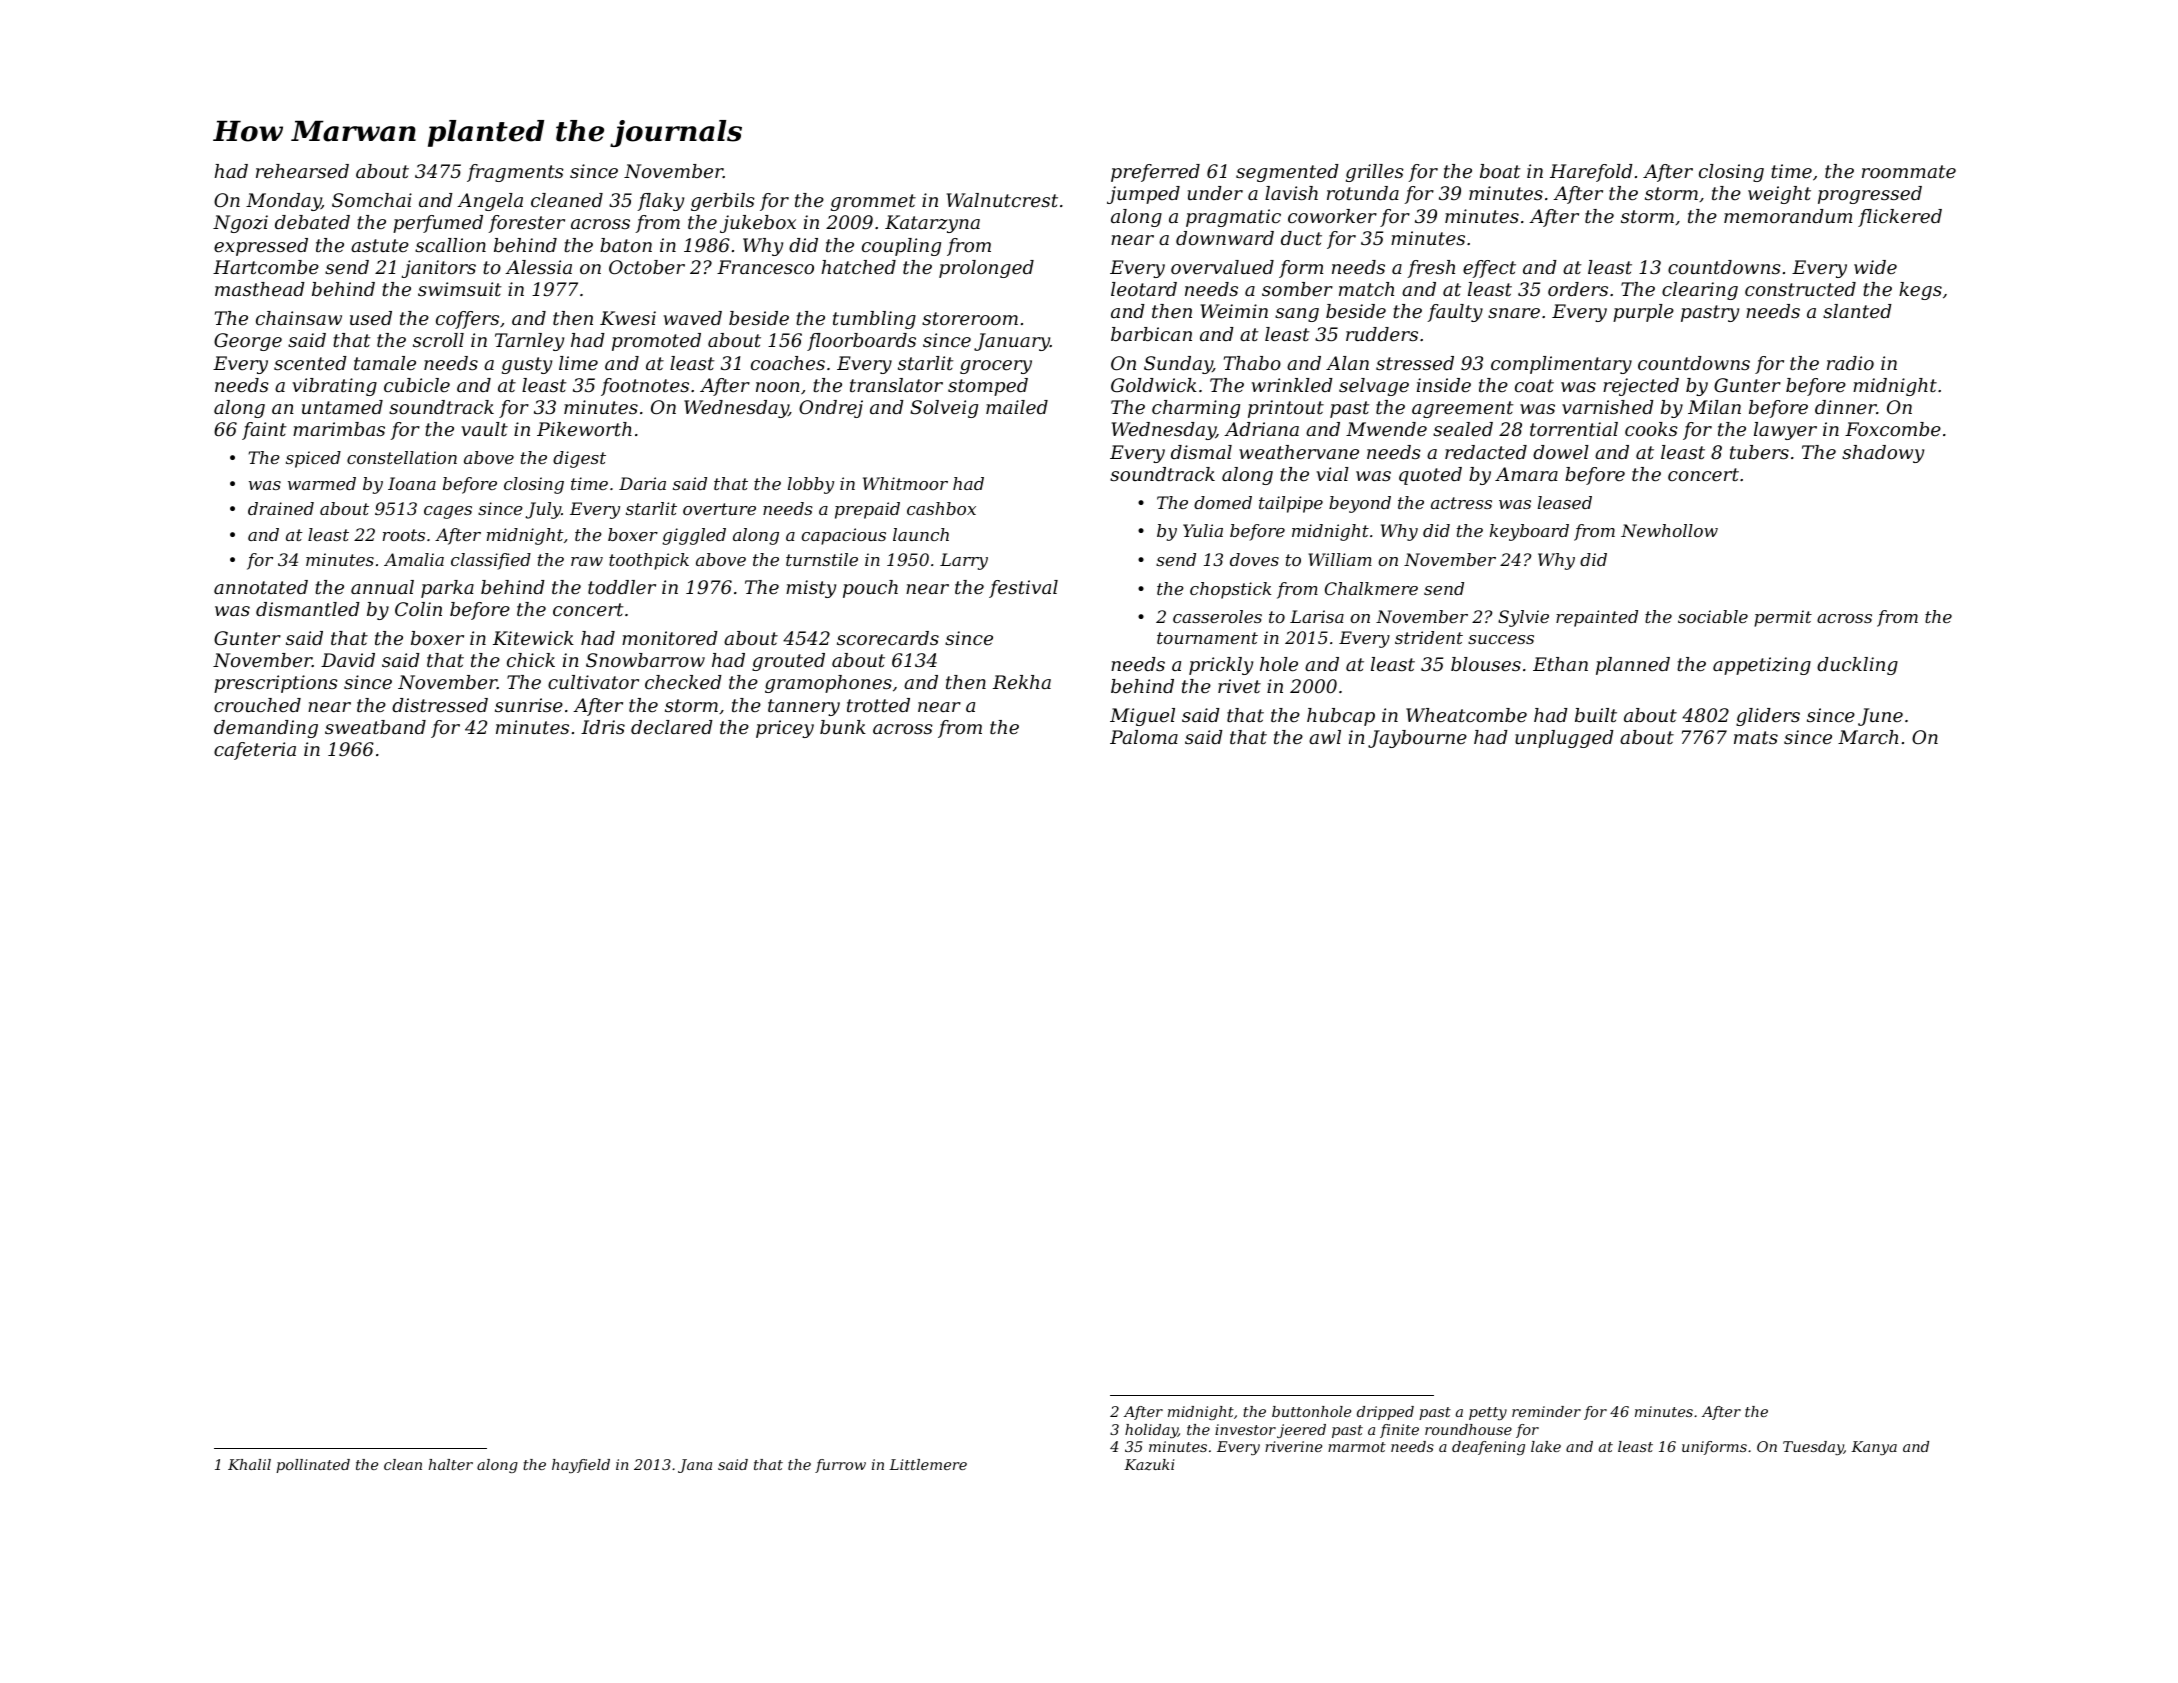 The height and width of the image is (1683, 2178). What do you see at coordinates (515, 173) in the image?
I see `fragments` at bounding box center [515, 173].
